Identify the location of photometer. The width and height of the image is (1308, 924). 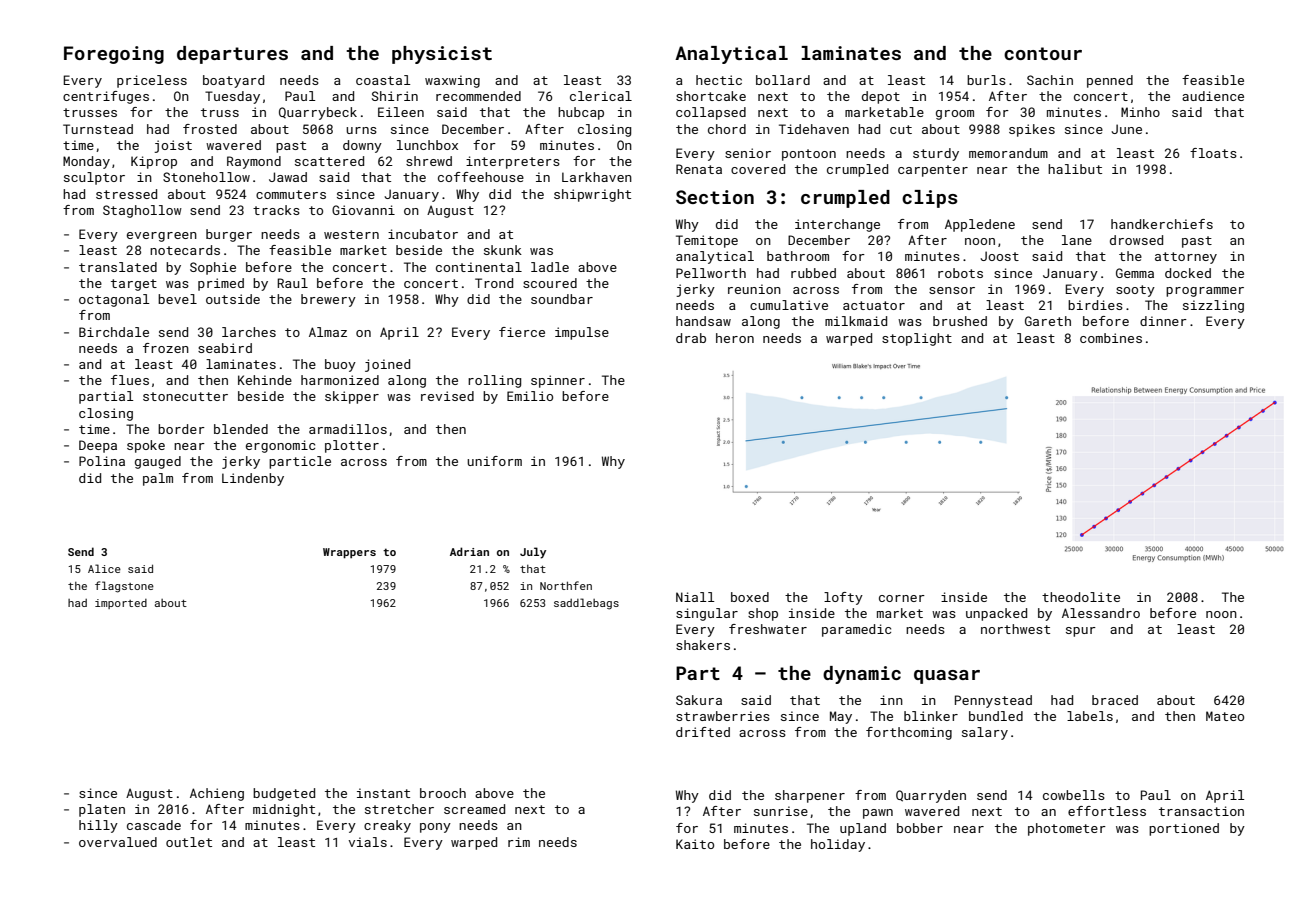
(1067, 829).
